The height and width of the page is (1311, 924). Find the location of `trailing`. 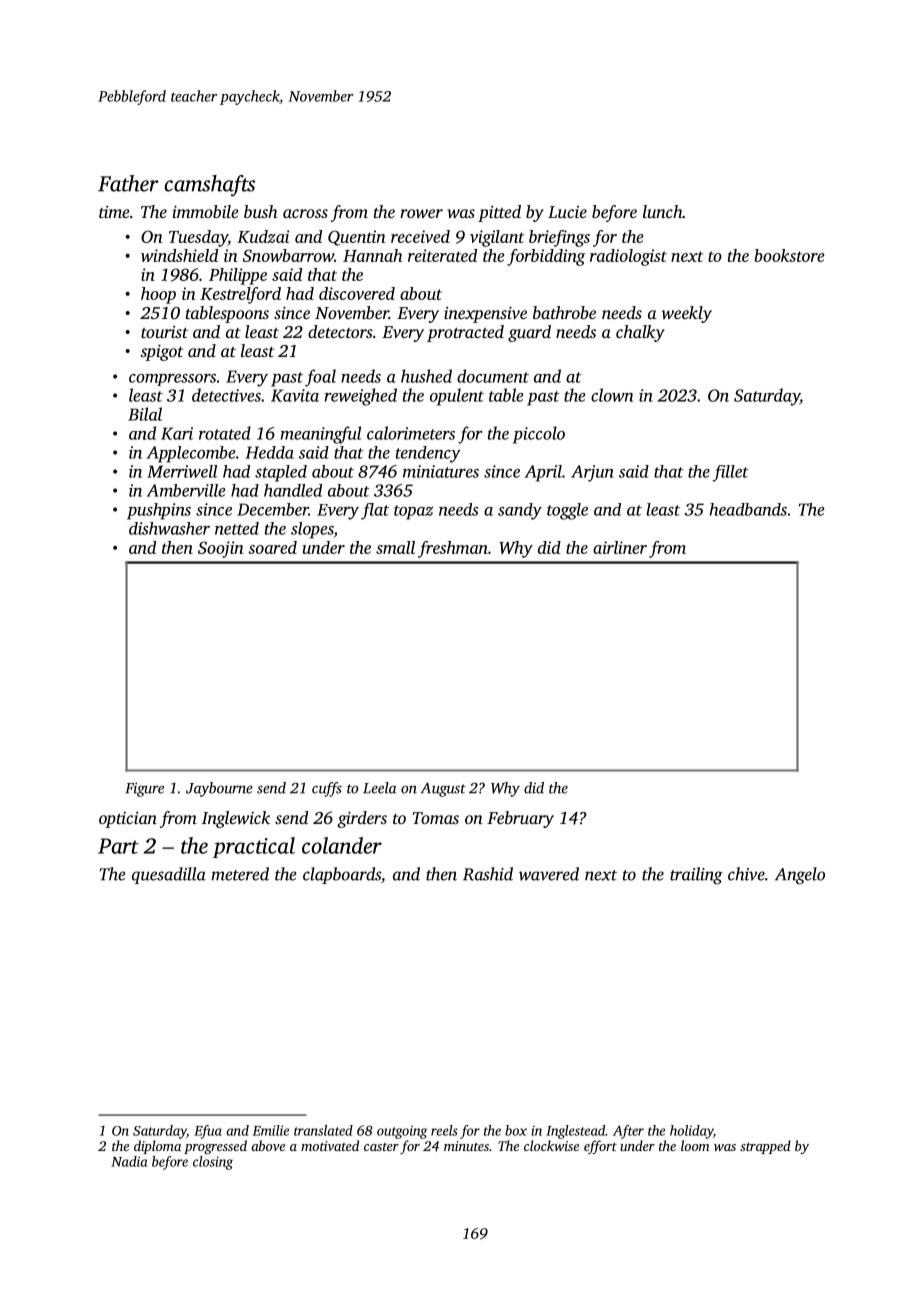

trailing is located at coordinates (696, 876).
